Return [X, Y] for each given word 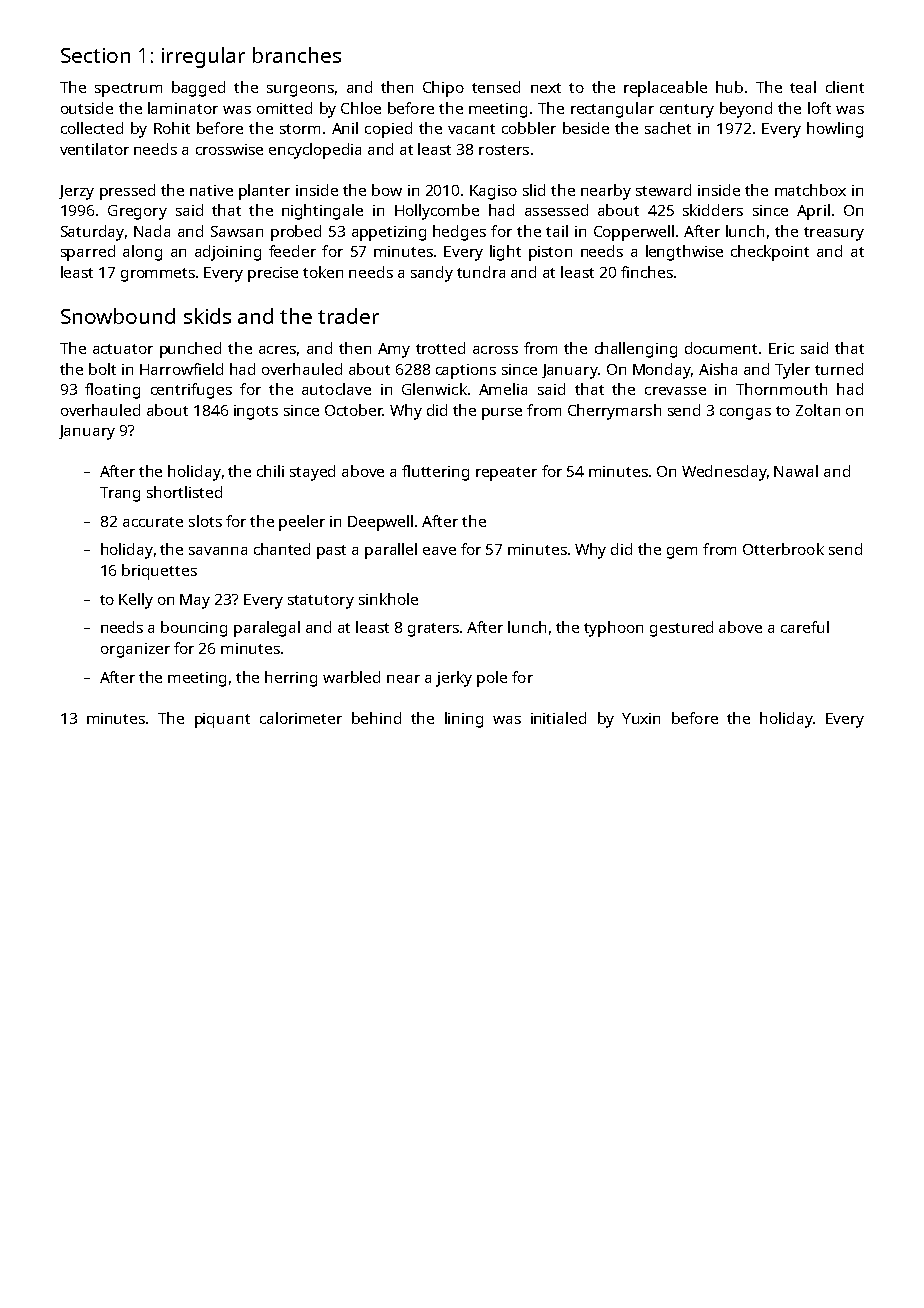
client [845, 87]
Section [95, 55]
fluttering [435, 473]
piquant [222, 720]
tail [557, 231]
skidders [713, 210]
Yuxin [641, 718]
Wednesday [724, 473]
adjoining [228, 253]
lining [464, 720]
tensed [496, 87]
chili [270, 471]
